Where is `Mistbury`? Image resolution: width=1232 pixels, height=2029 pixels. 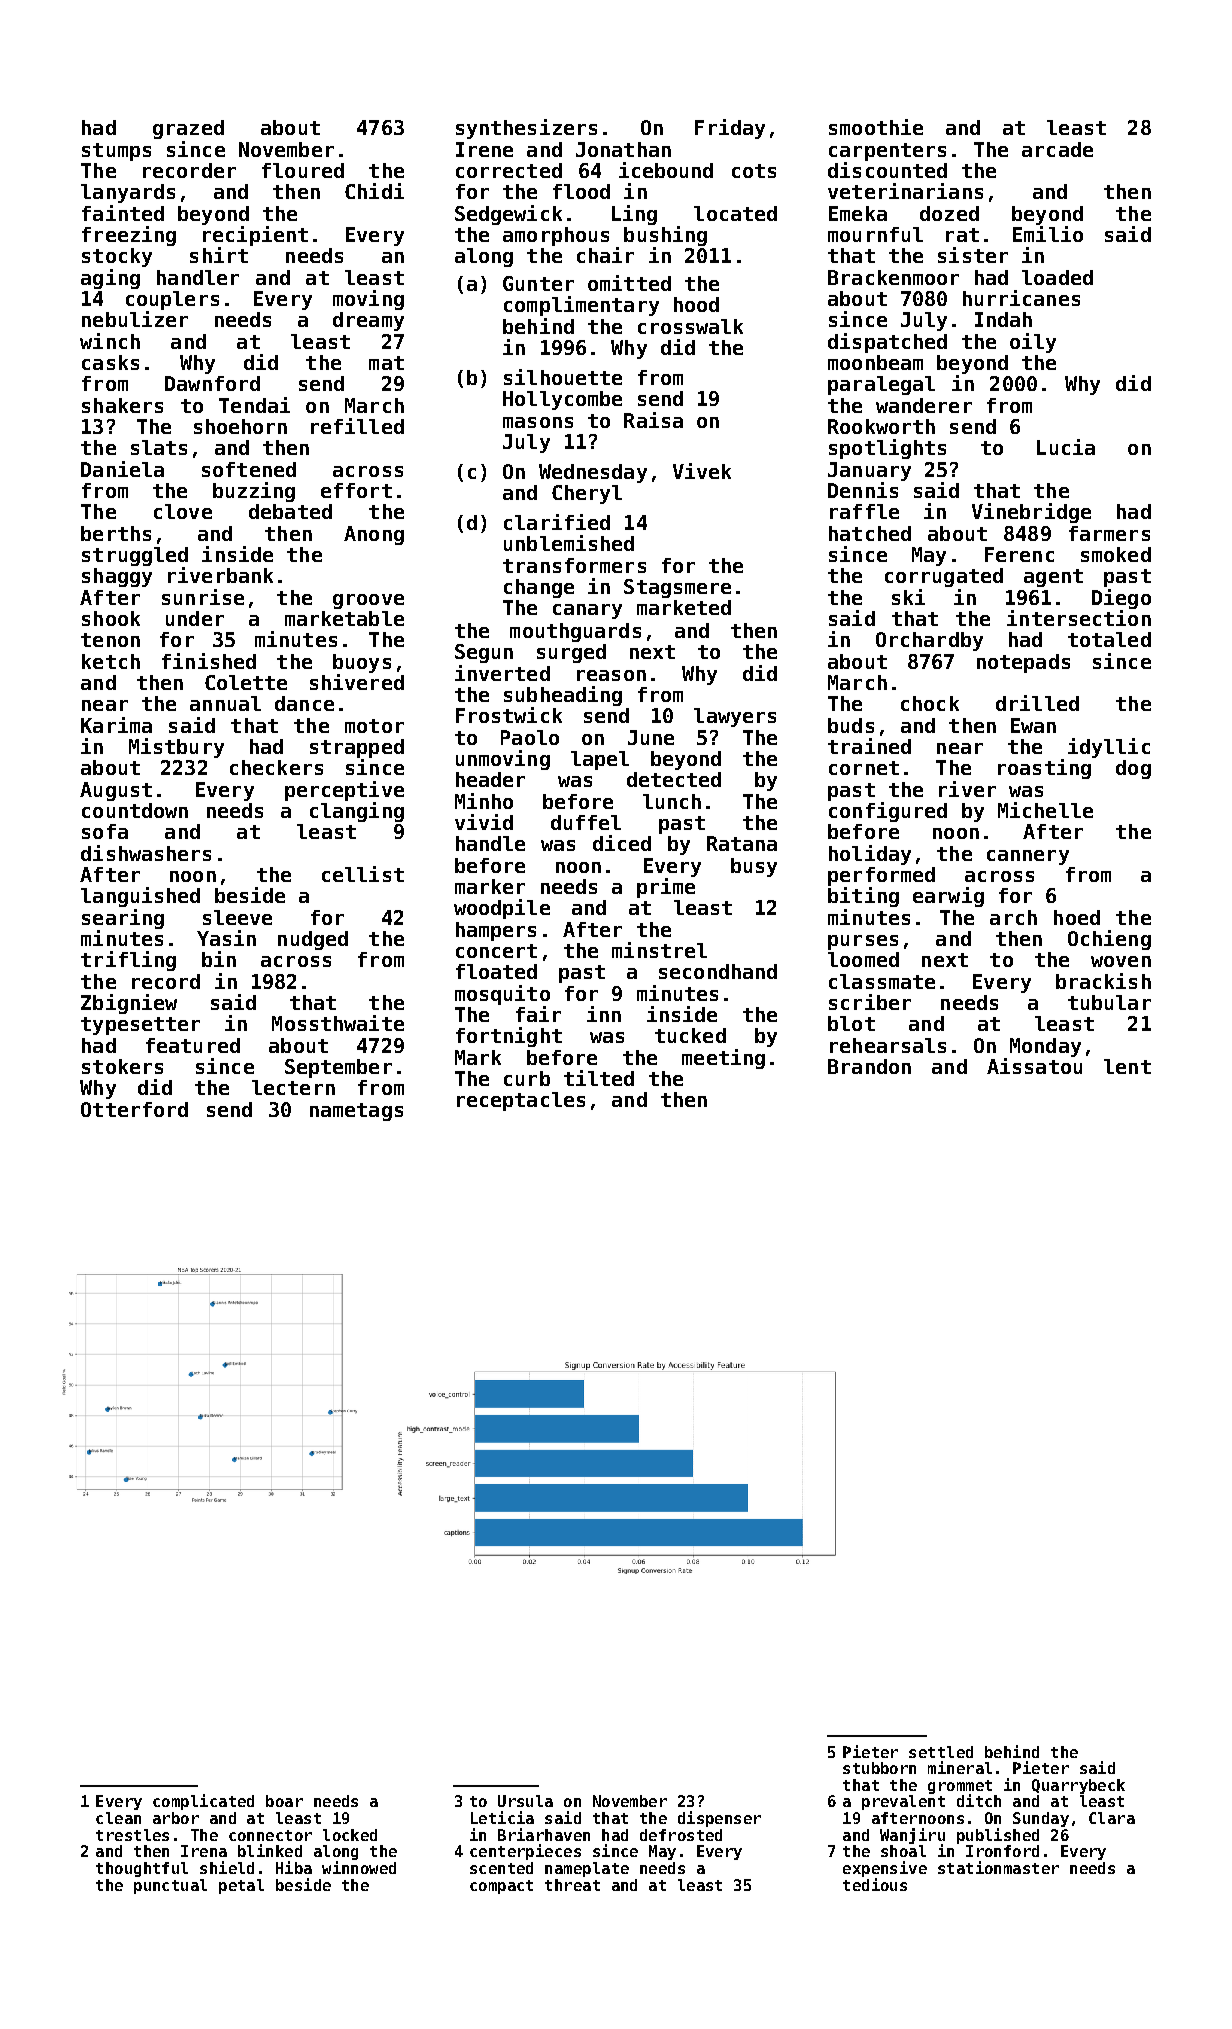 Mistbury is located at coordinates (176, 748).
